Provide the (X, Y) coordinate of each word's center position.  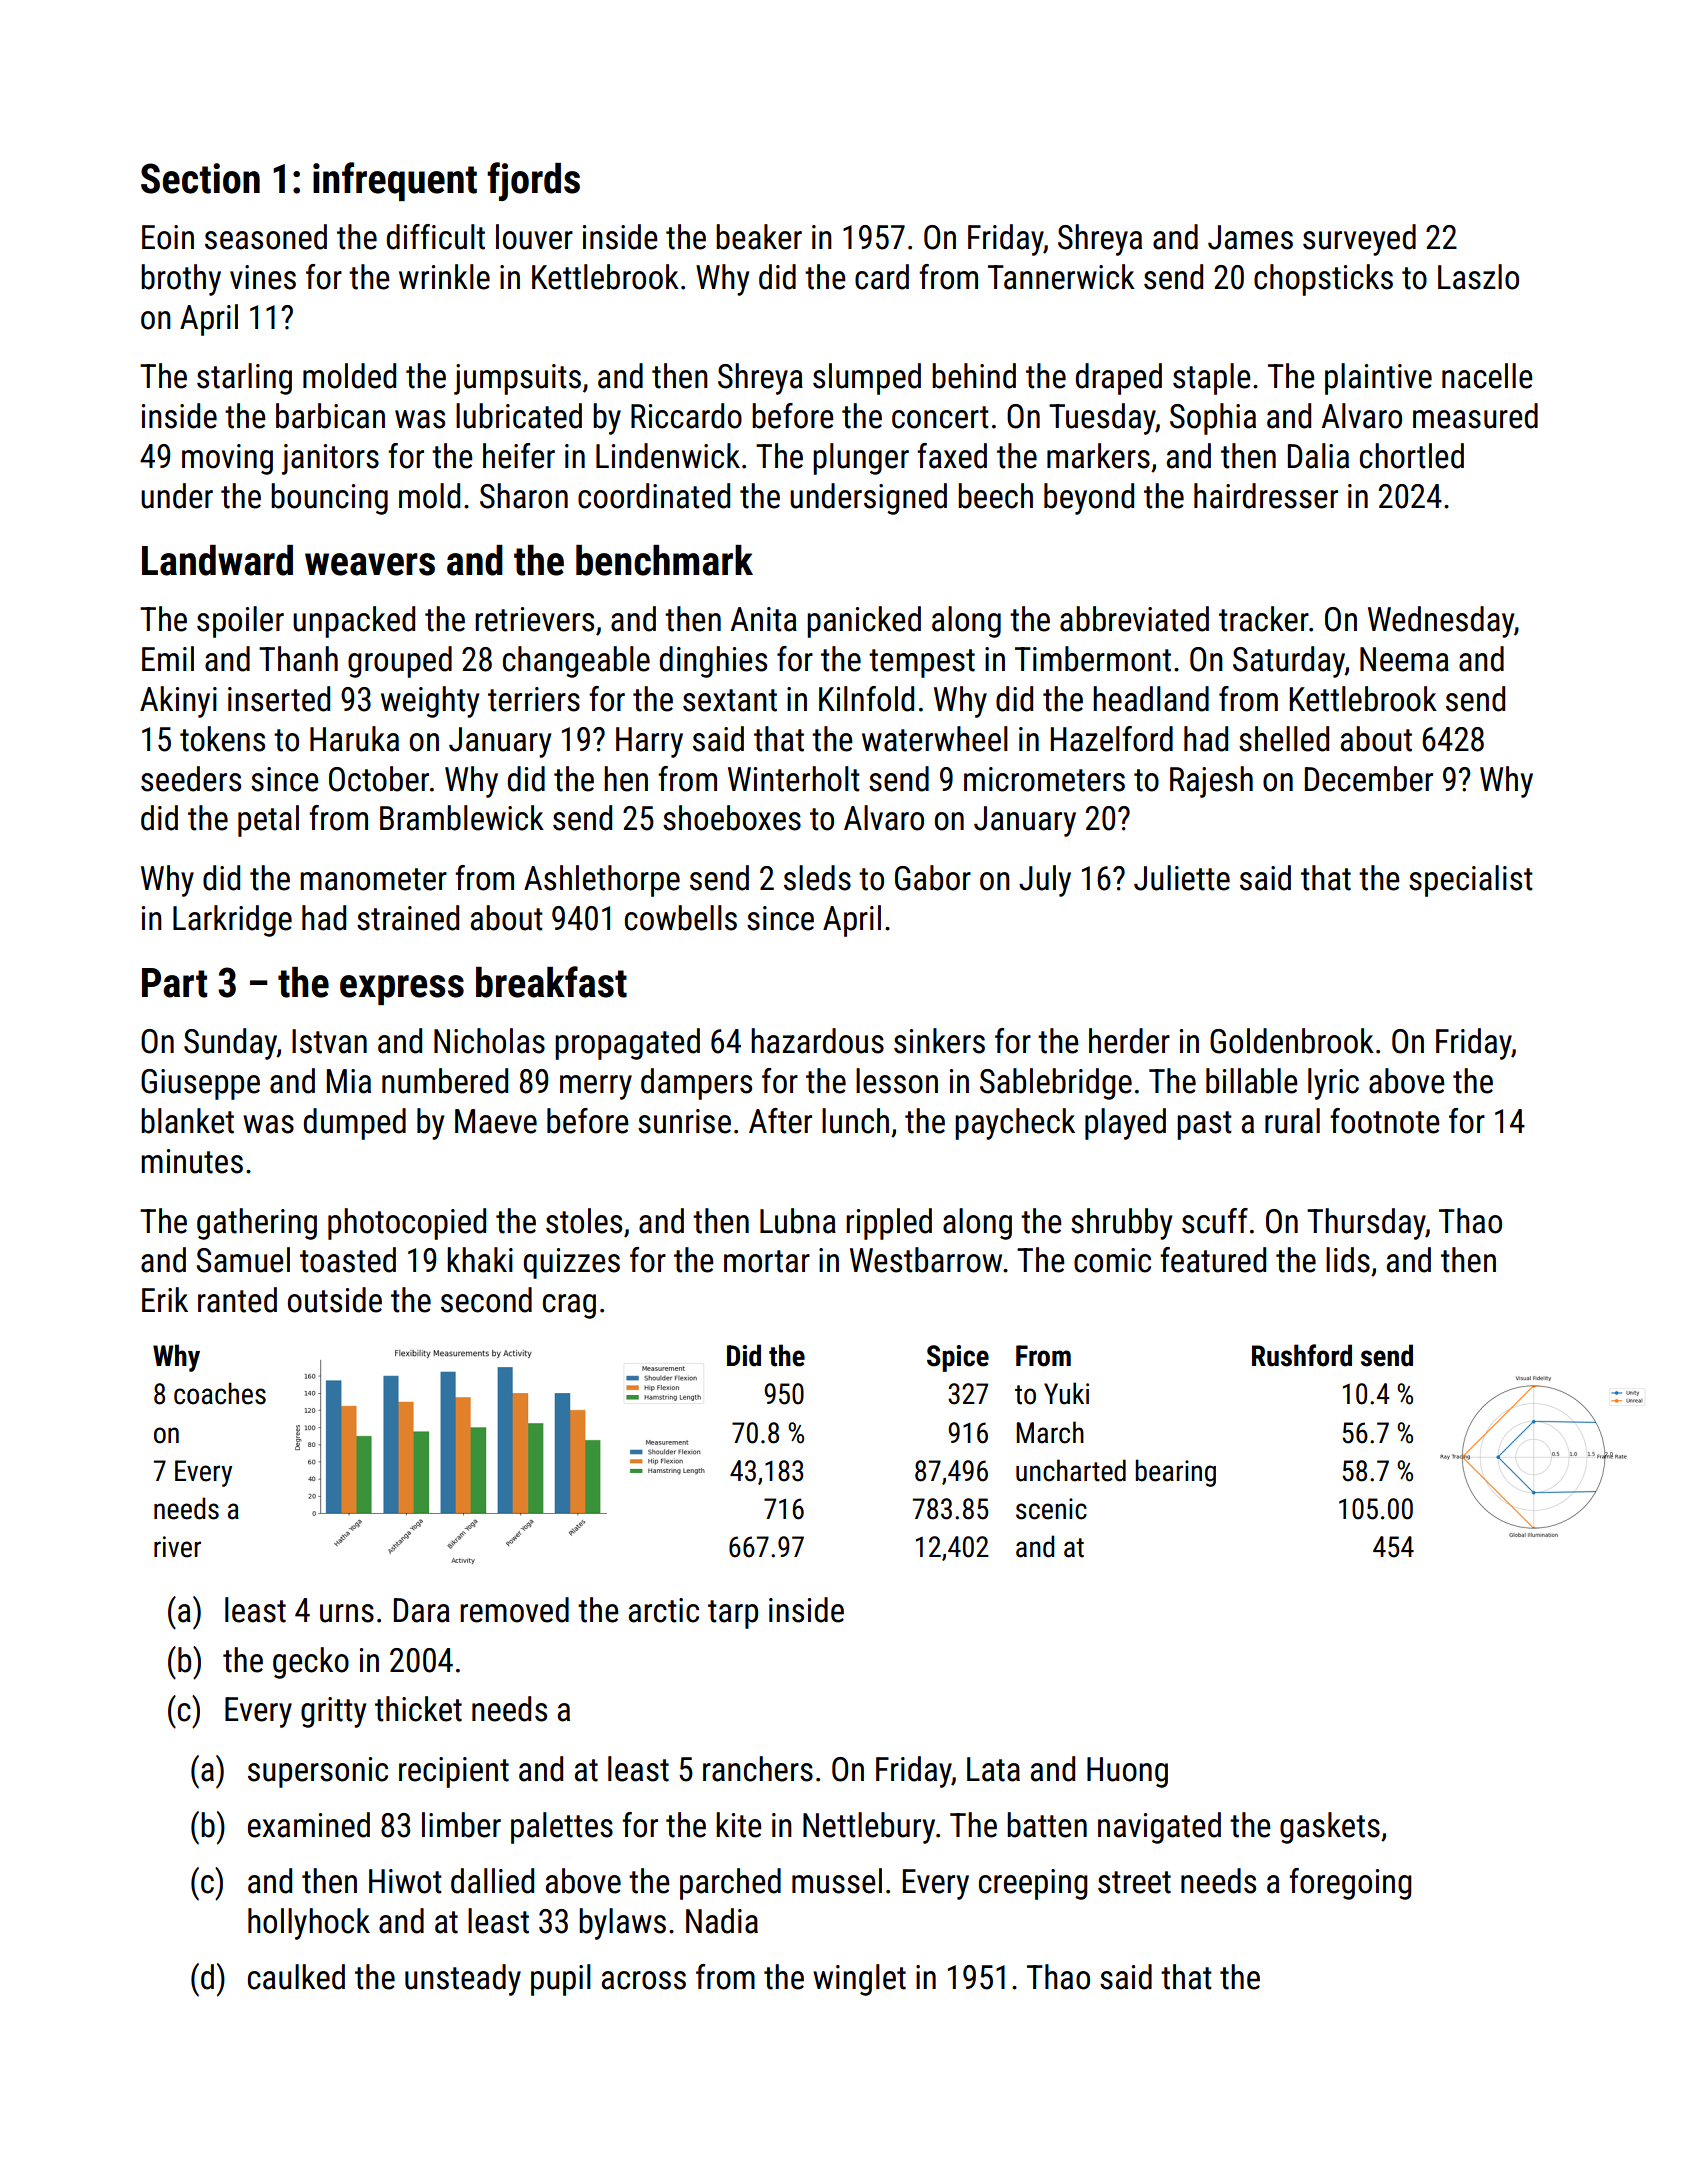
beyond (1089, 499)
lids (1348, 1260)
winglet (859, 1980)
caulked (296, 1977)
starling (244, 379)
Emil (168, 658)
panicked (864, 622)
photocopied (407, 1224)
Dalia (1318, 456)
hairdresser (1266, 496)
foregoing (1350, 1884)
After (780, 1121)
